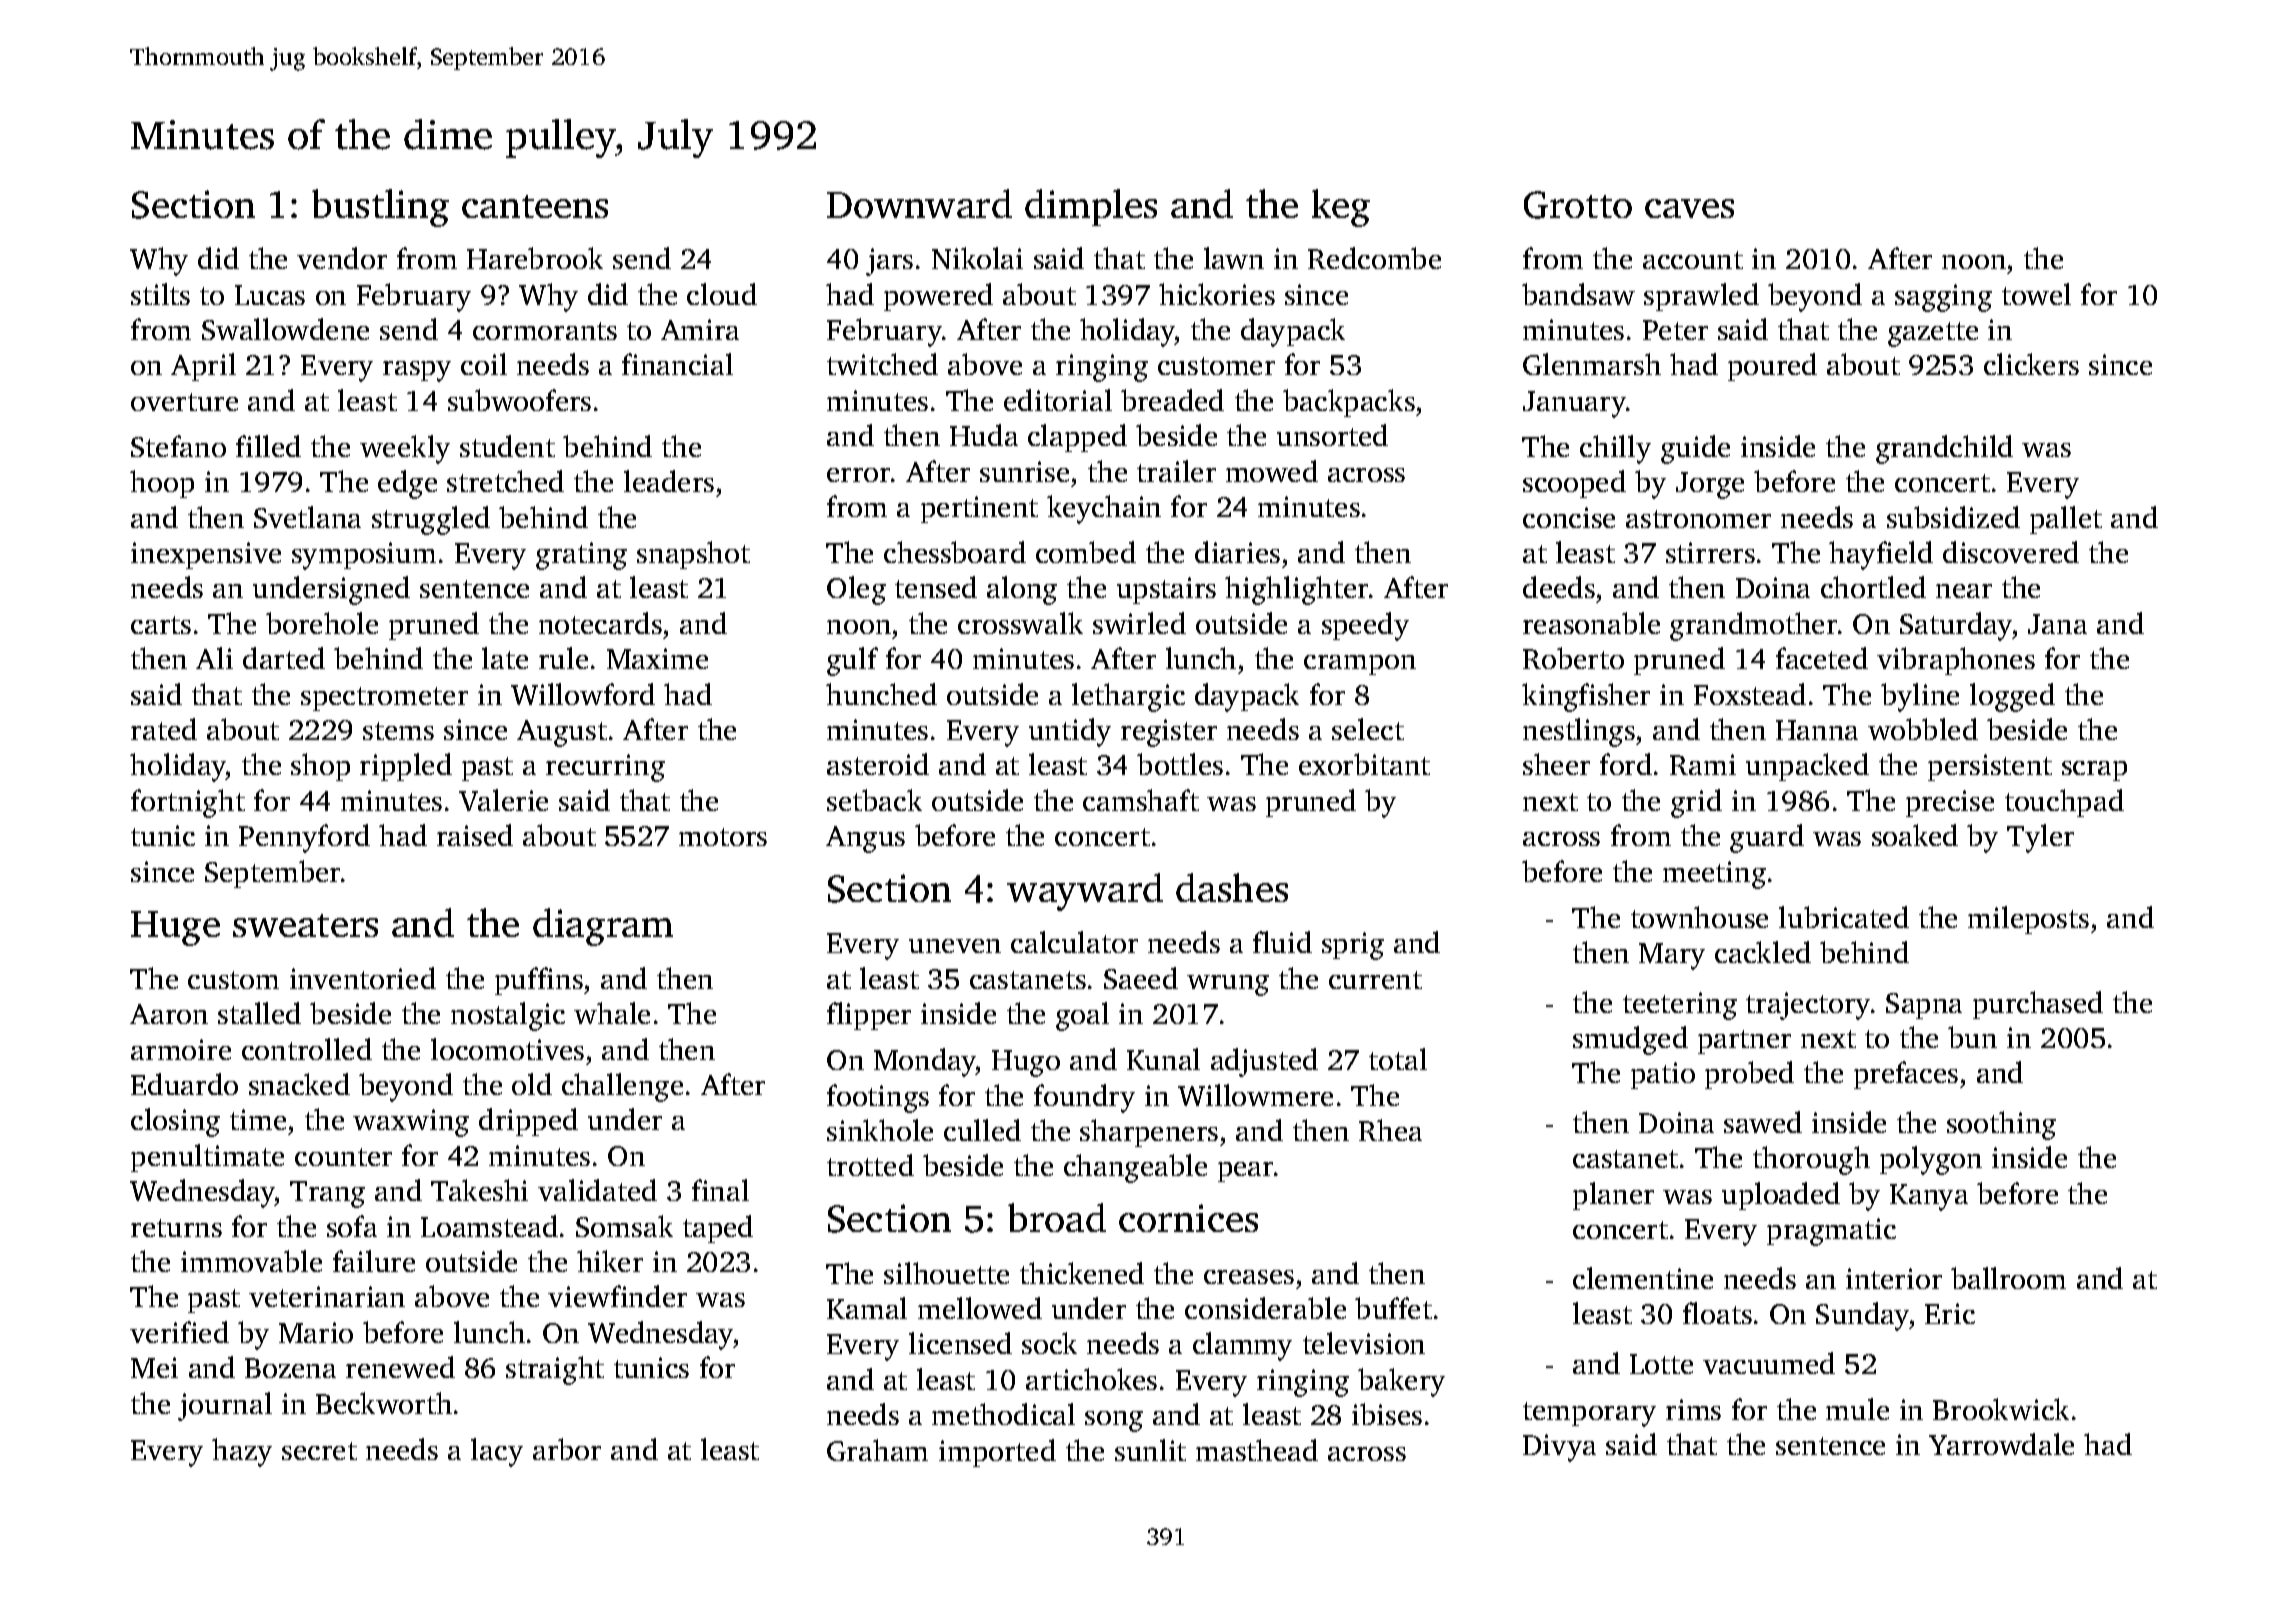  What do you see at coordinates (535, 206) in the screenshot?
I see `canteens` at bounding box center [535, 206].
